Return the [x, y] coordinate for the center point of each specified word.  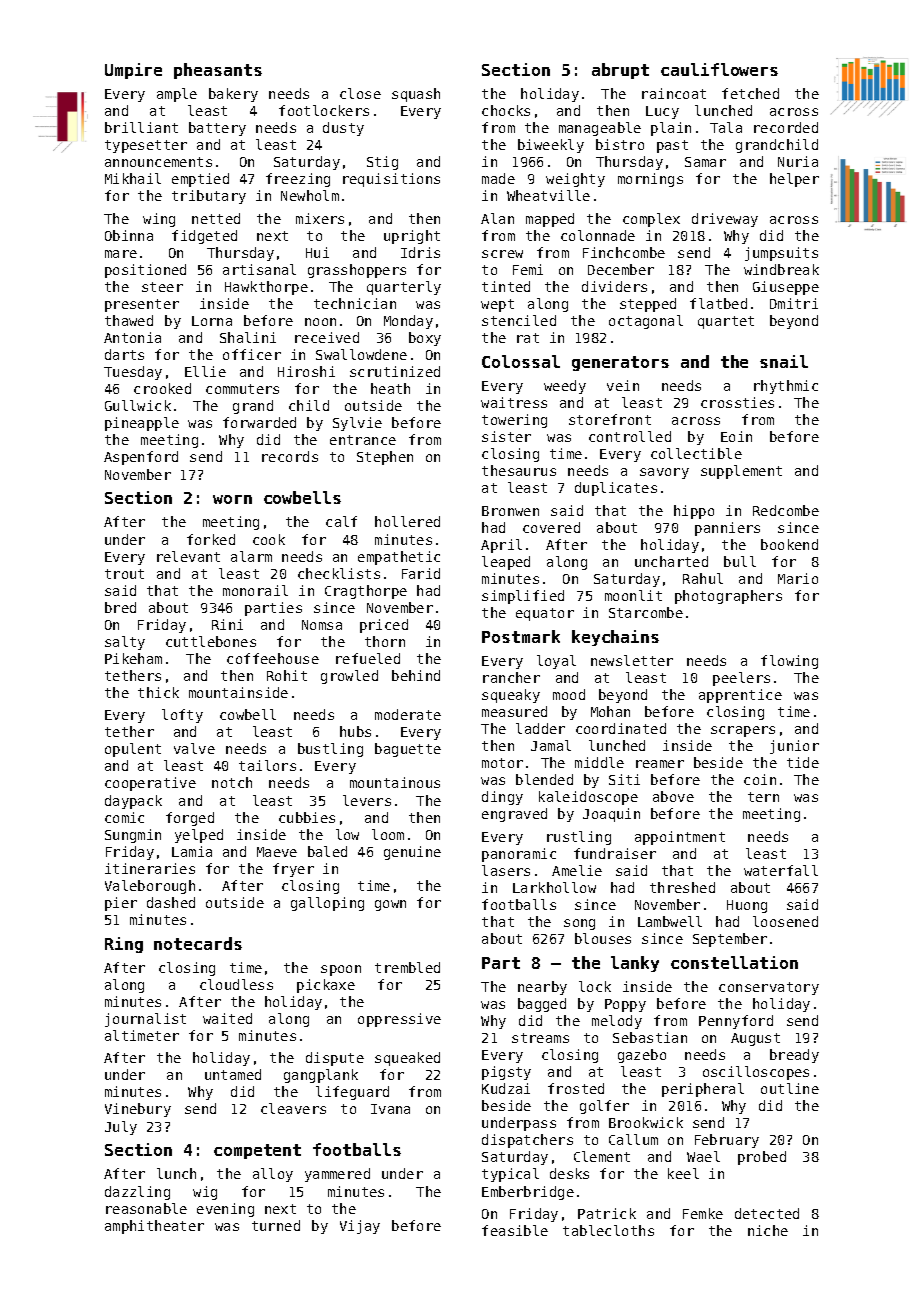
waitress [514, 402]
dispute [335, 1059]
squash [416, 95]
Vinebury [138, 1110]
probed [762, 1158]
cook [269, 539]
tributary [209, 197]
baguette [408, 750]
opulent [133, 750]
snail [784, 361]
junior [794, 747]
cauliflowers [719, 69]
